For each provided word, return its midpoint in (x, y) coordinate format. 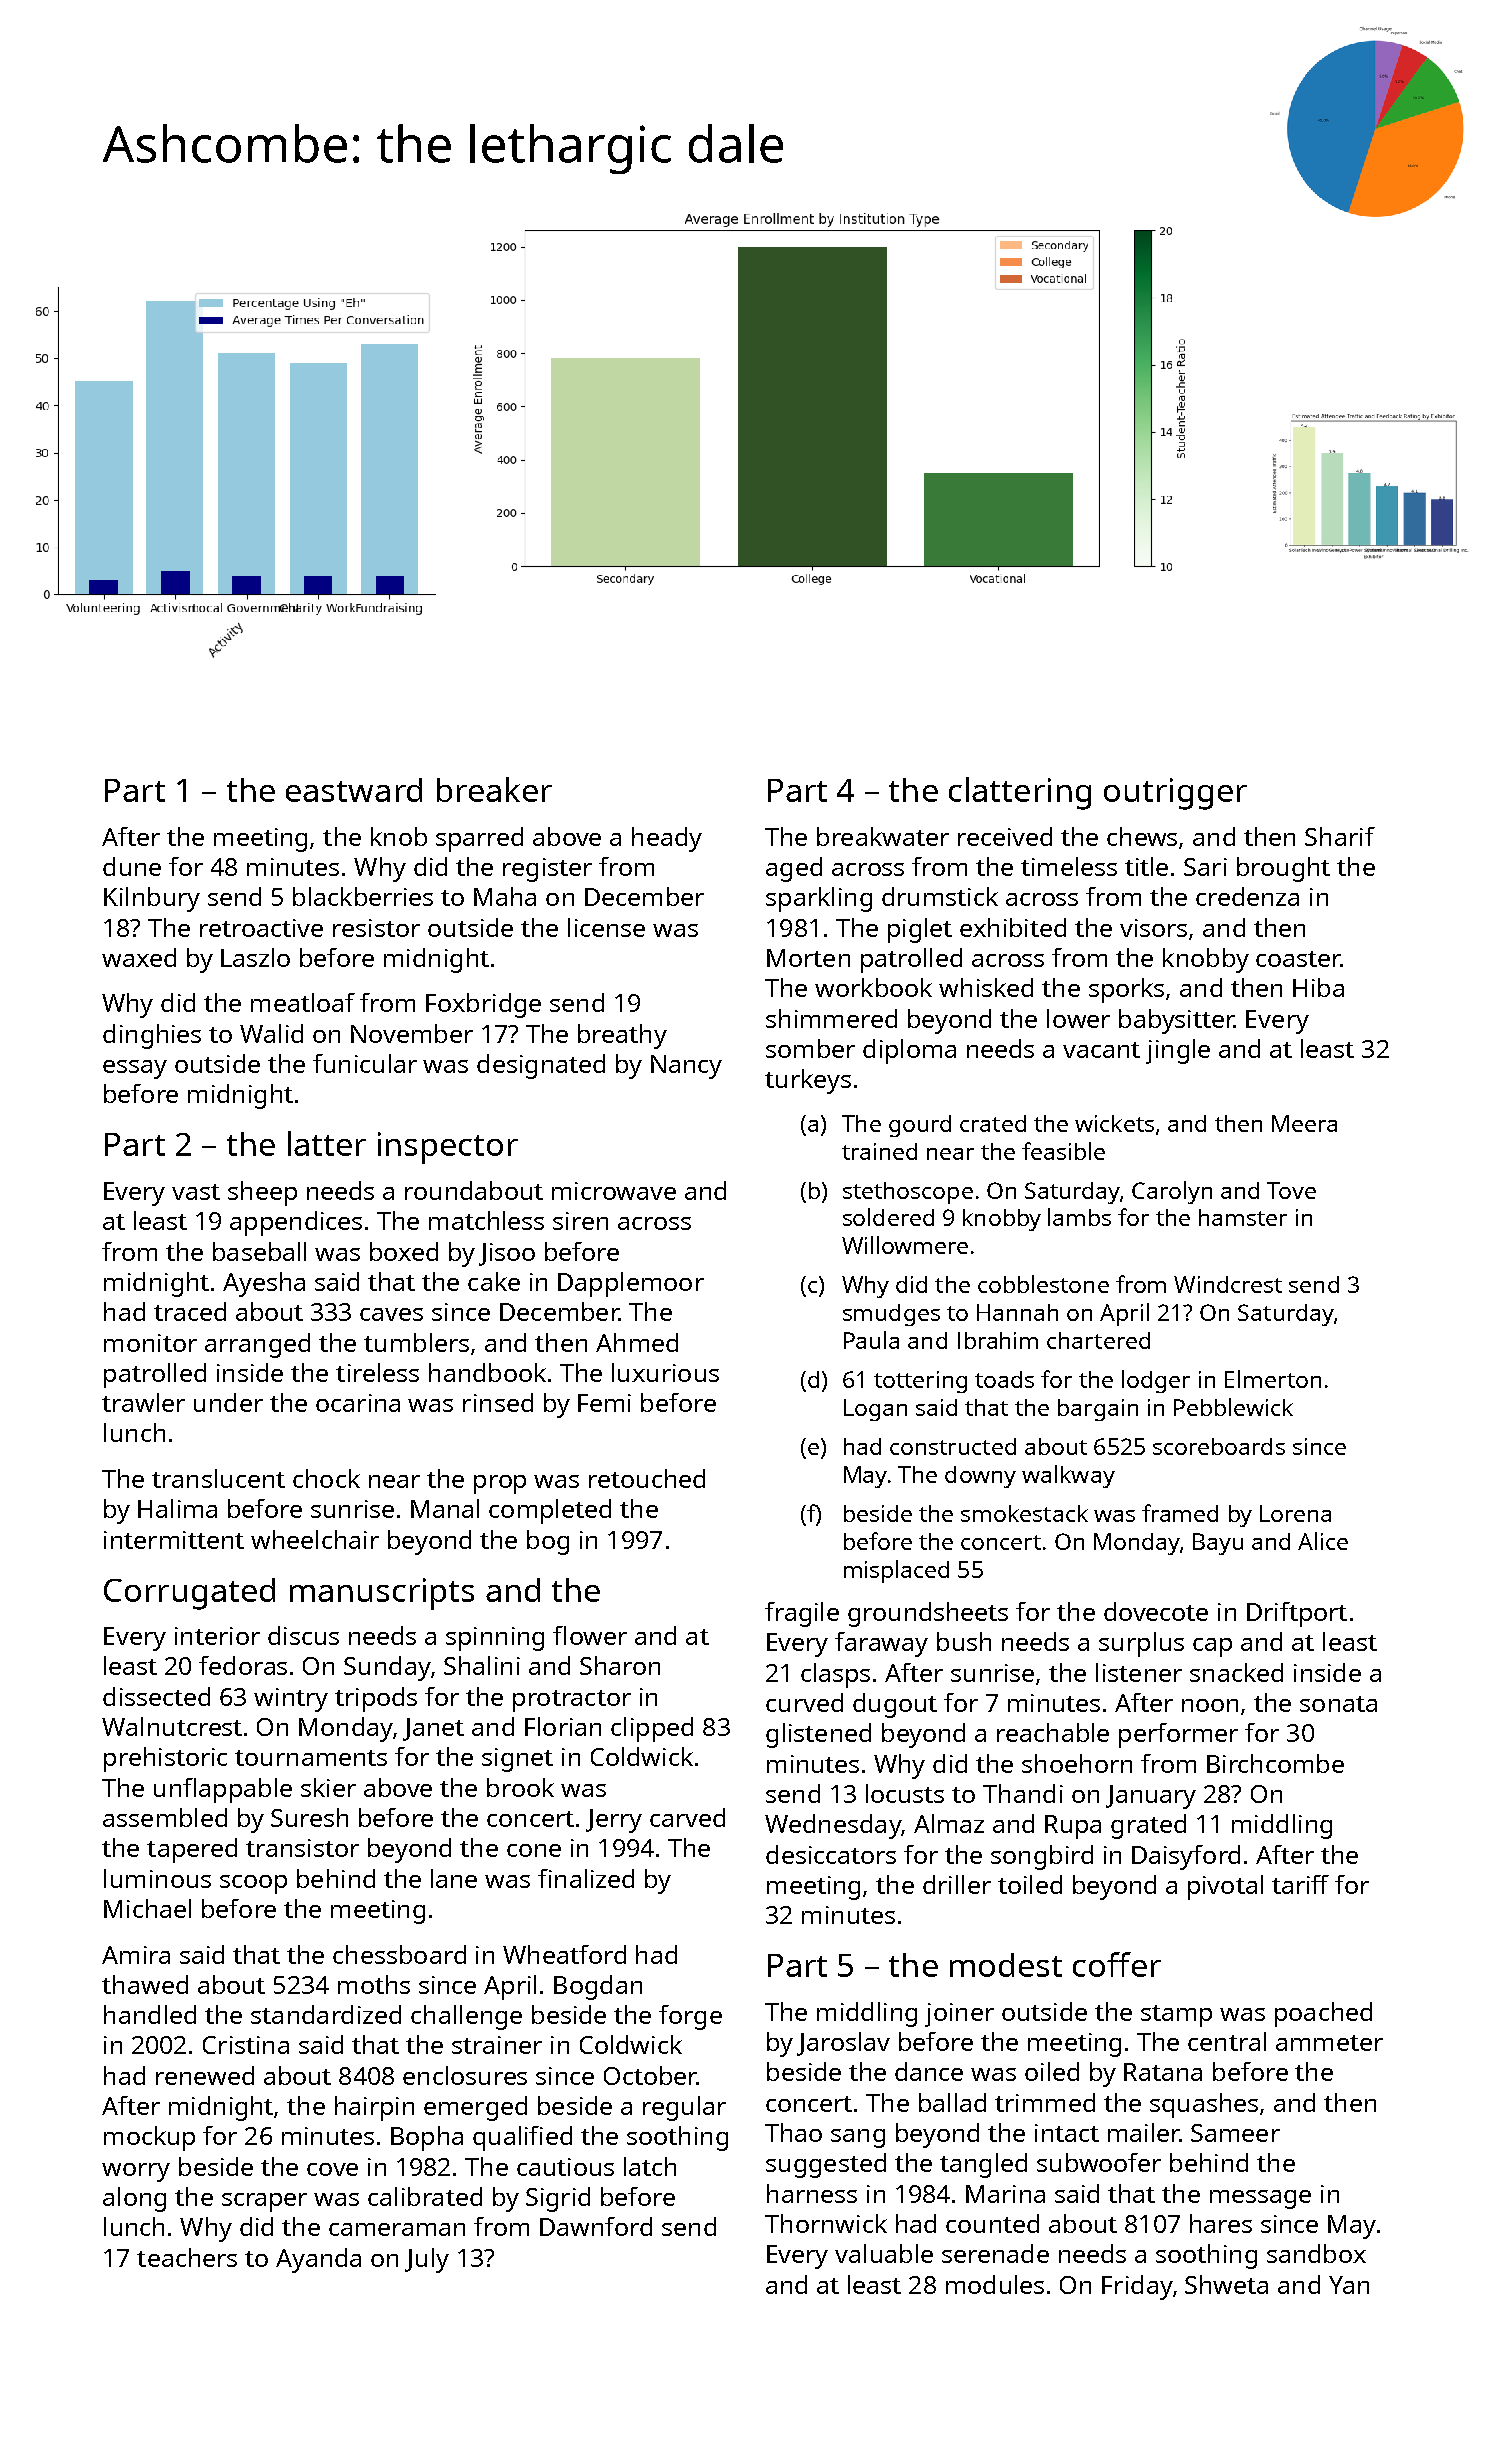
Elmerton (1273, 1379)
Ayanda (318, 2260)
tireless (377, 1372)
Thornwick (826, 2223)
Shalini (482, 1665)
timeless (1069, 866)
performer (1178, 1735)
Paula (871, 1340)
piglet (920, 930)
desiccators (831, 1854)
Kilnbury (152, 899)
